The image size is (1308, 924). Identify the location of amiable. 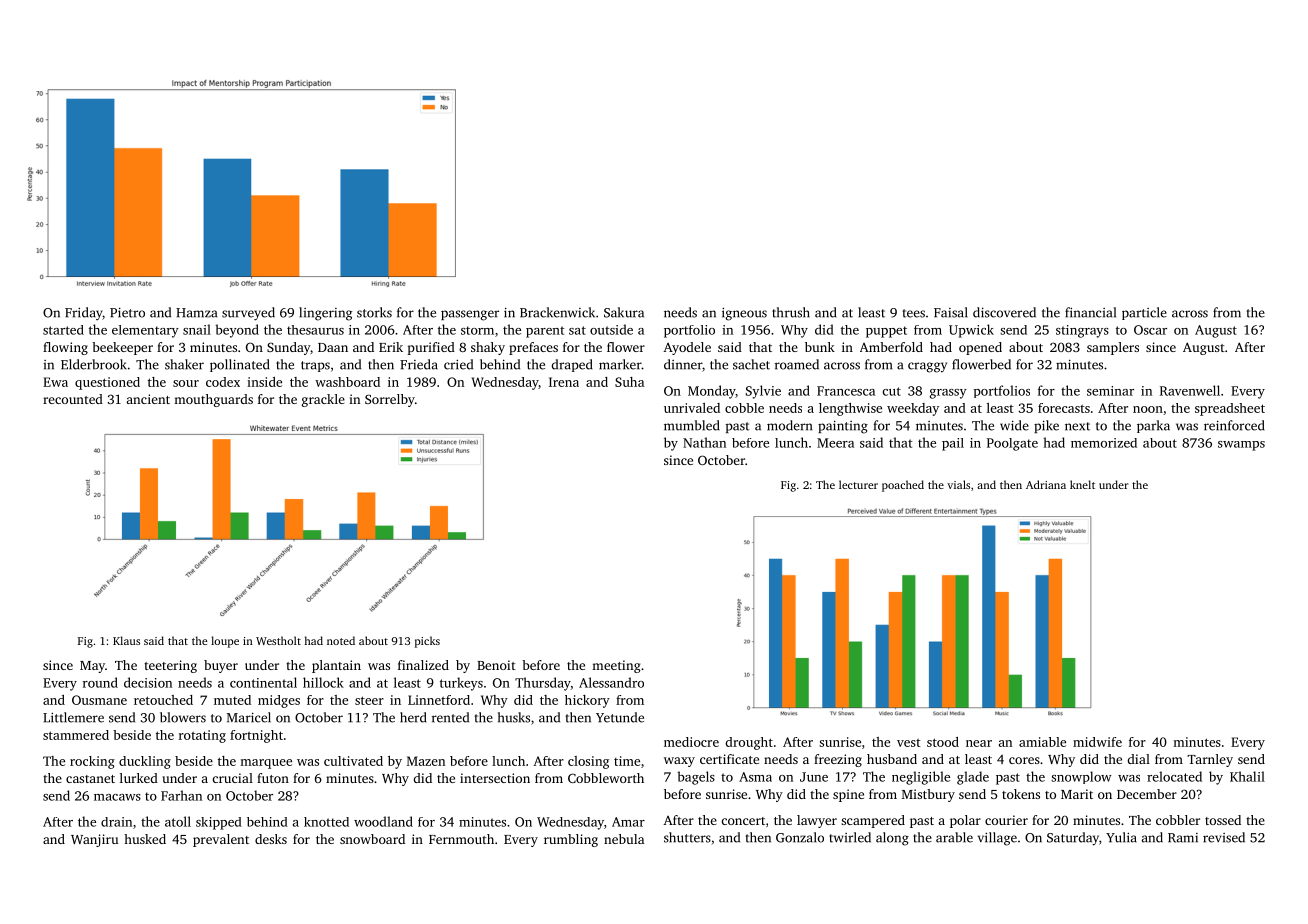
(1042, 742).
